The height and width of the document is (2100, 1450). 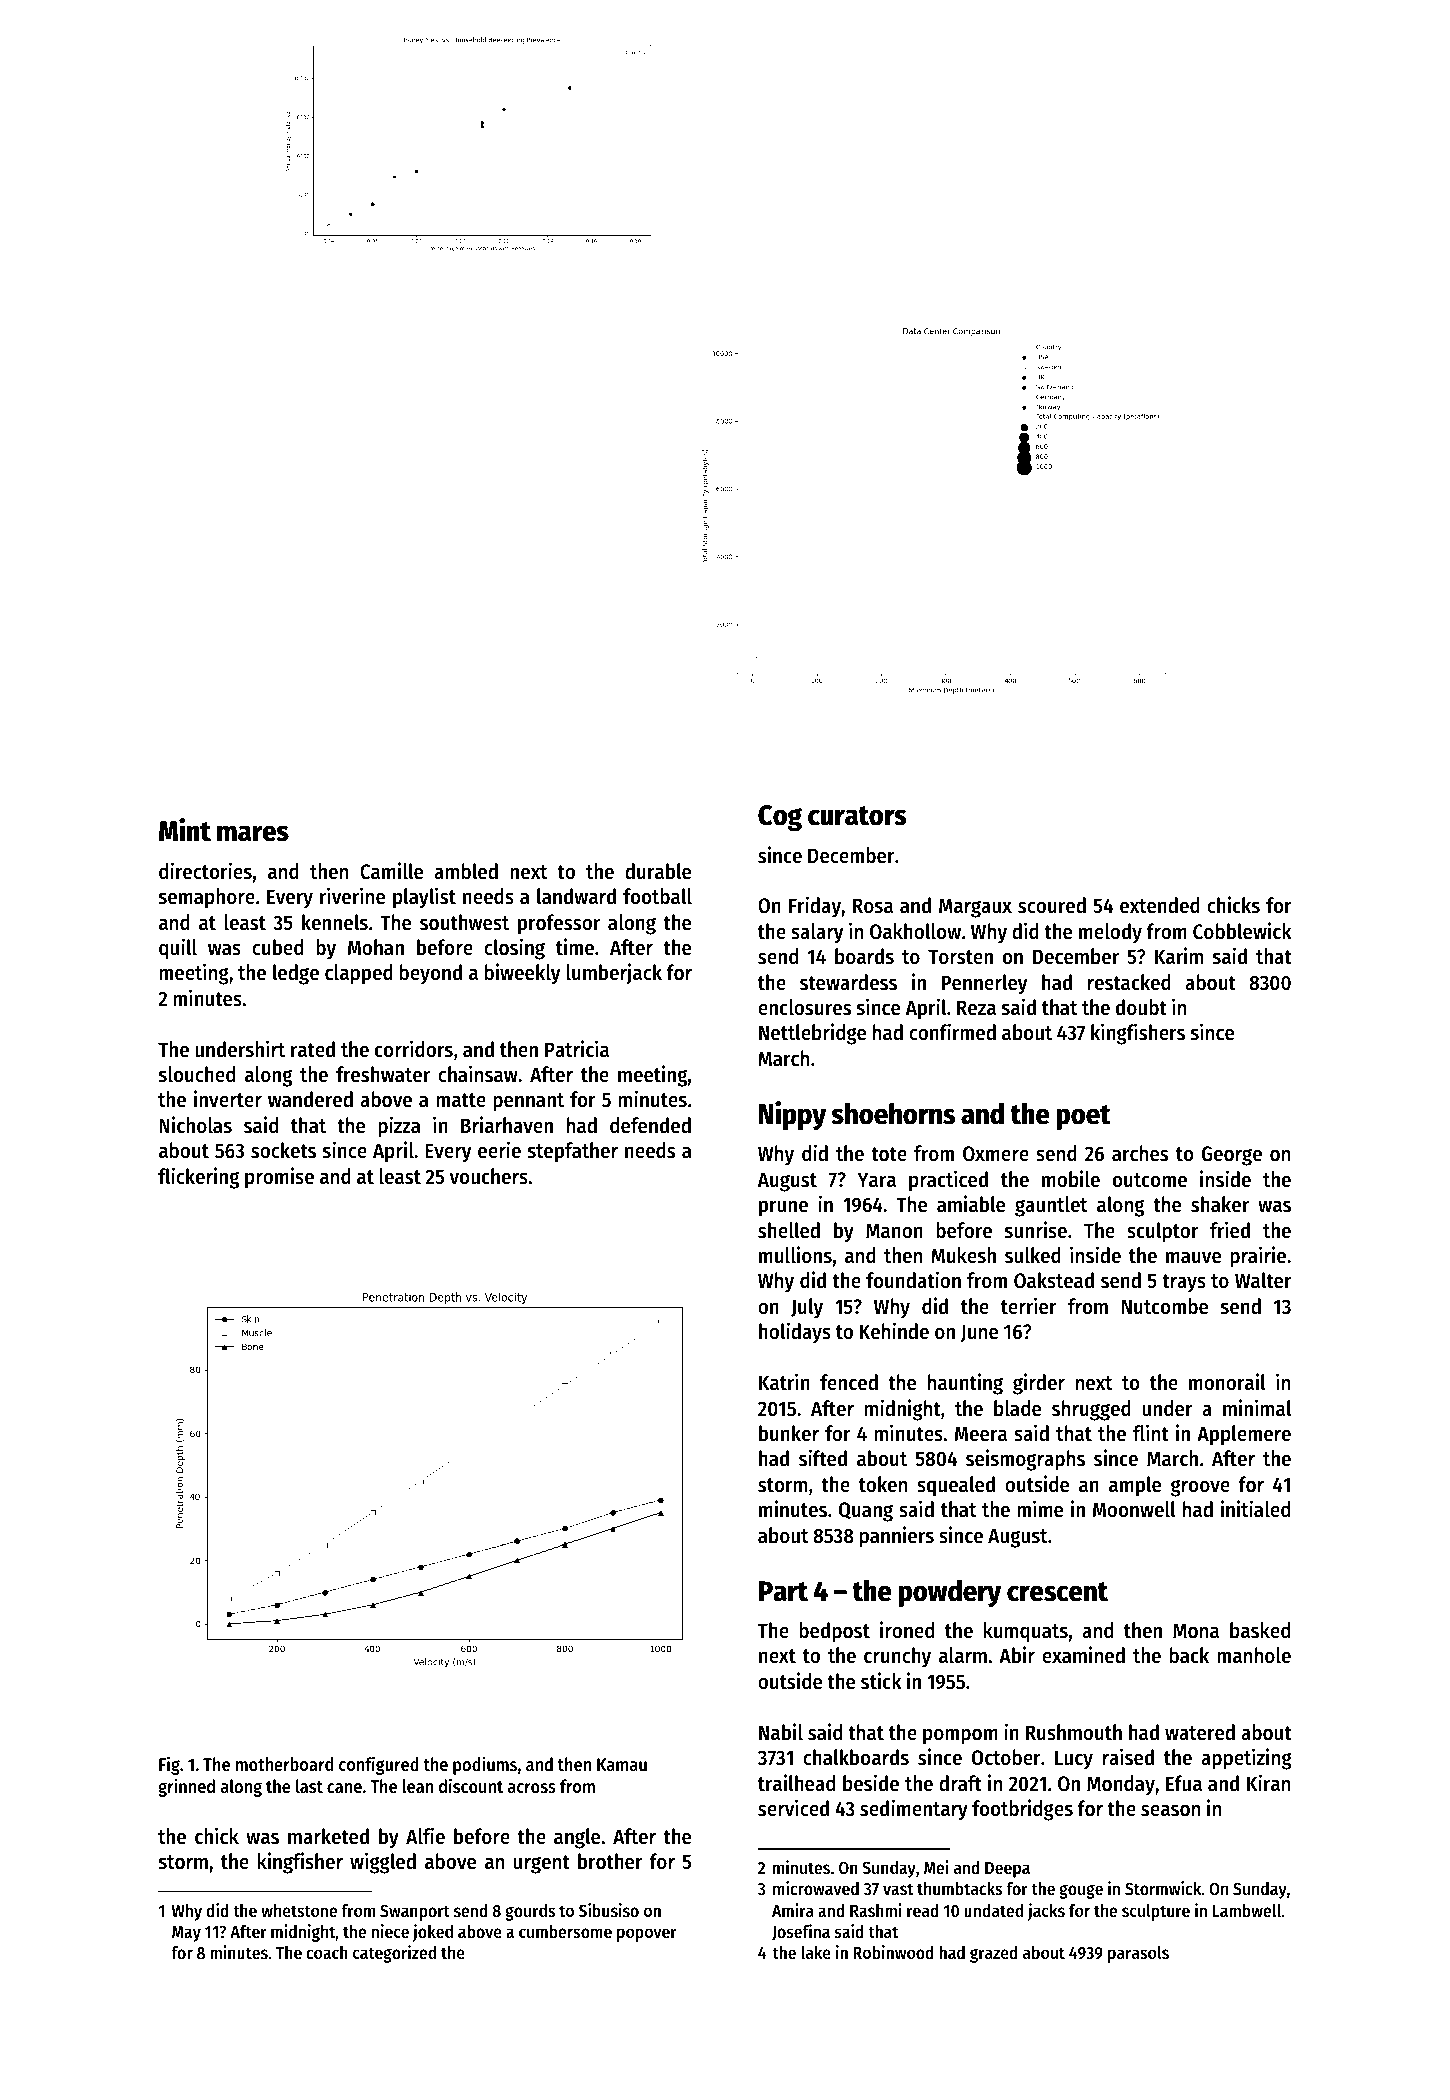 I want to click on kumquats, so click(x=1026, y=1632).
